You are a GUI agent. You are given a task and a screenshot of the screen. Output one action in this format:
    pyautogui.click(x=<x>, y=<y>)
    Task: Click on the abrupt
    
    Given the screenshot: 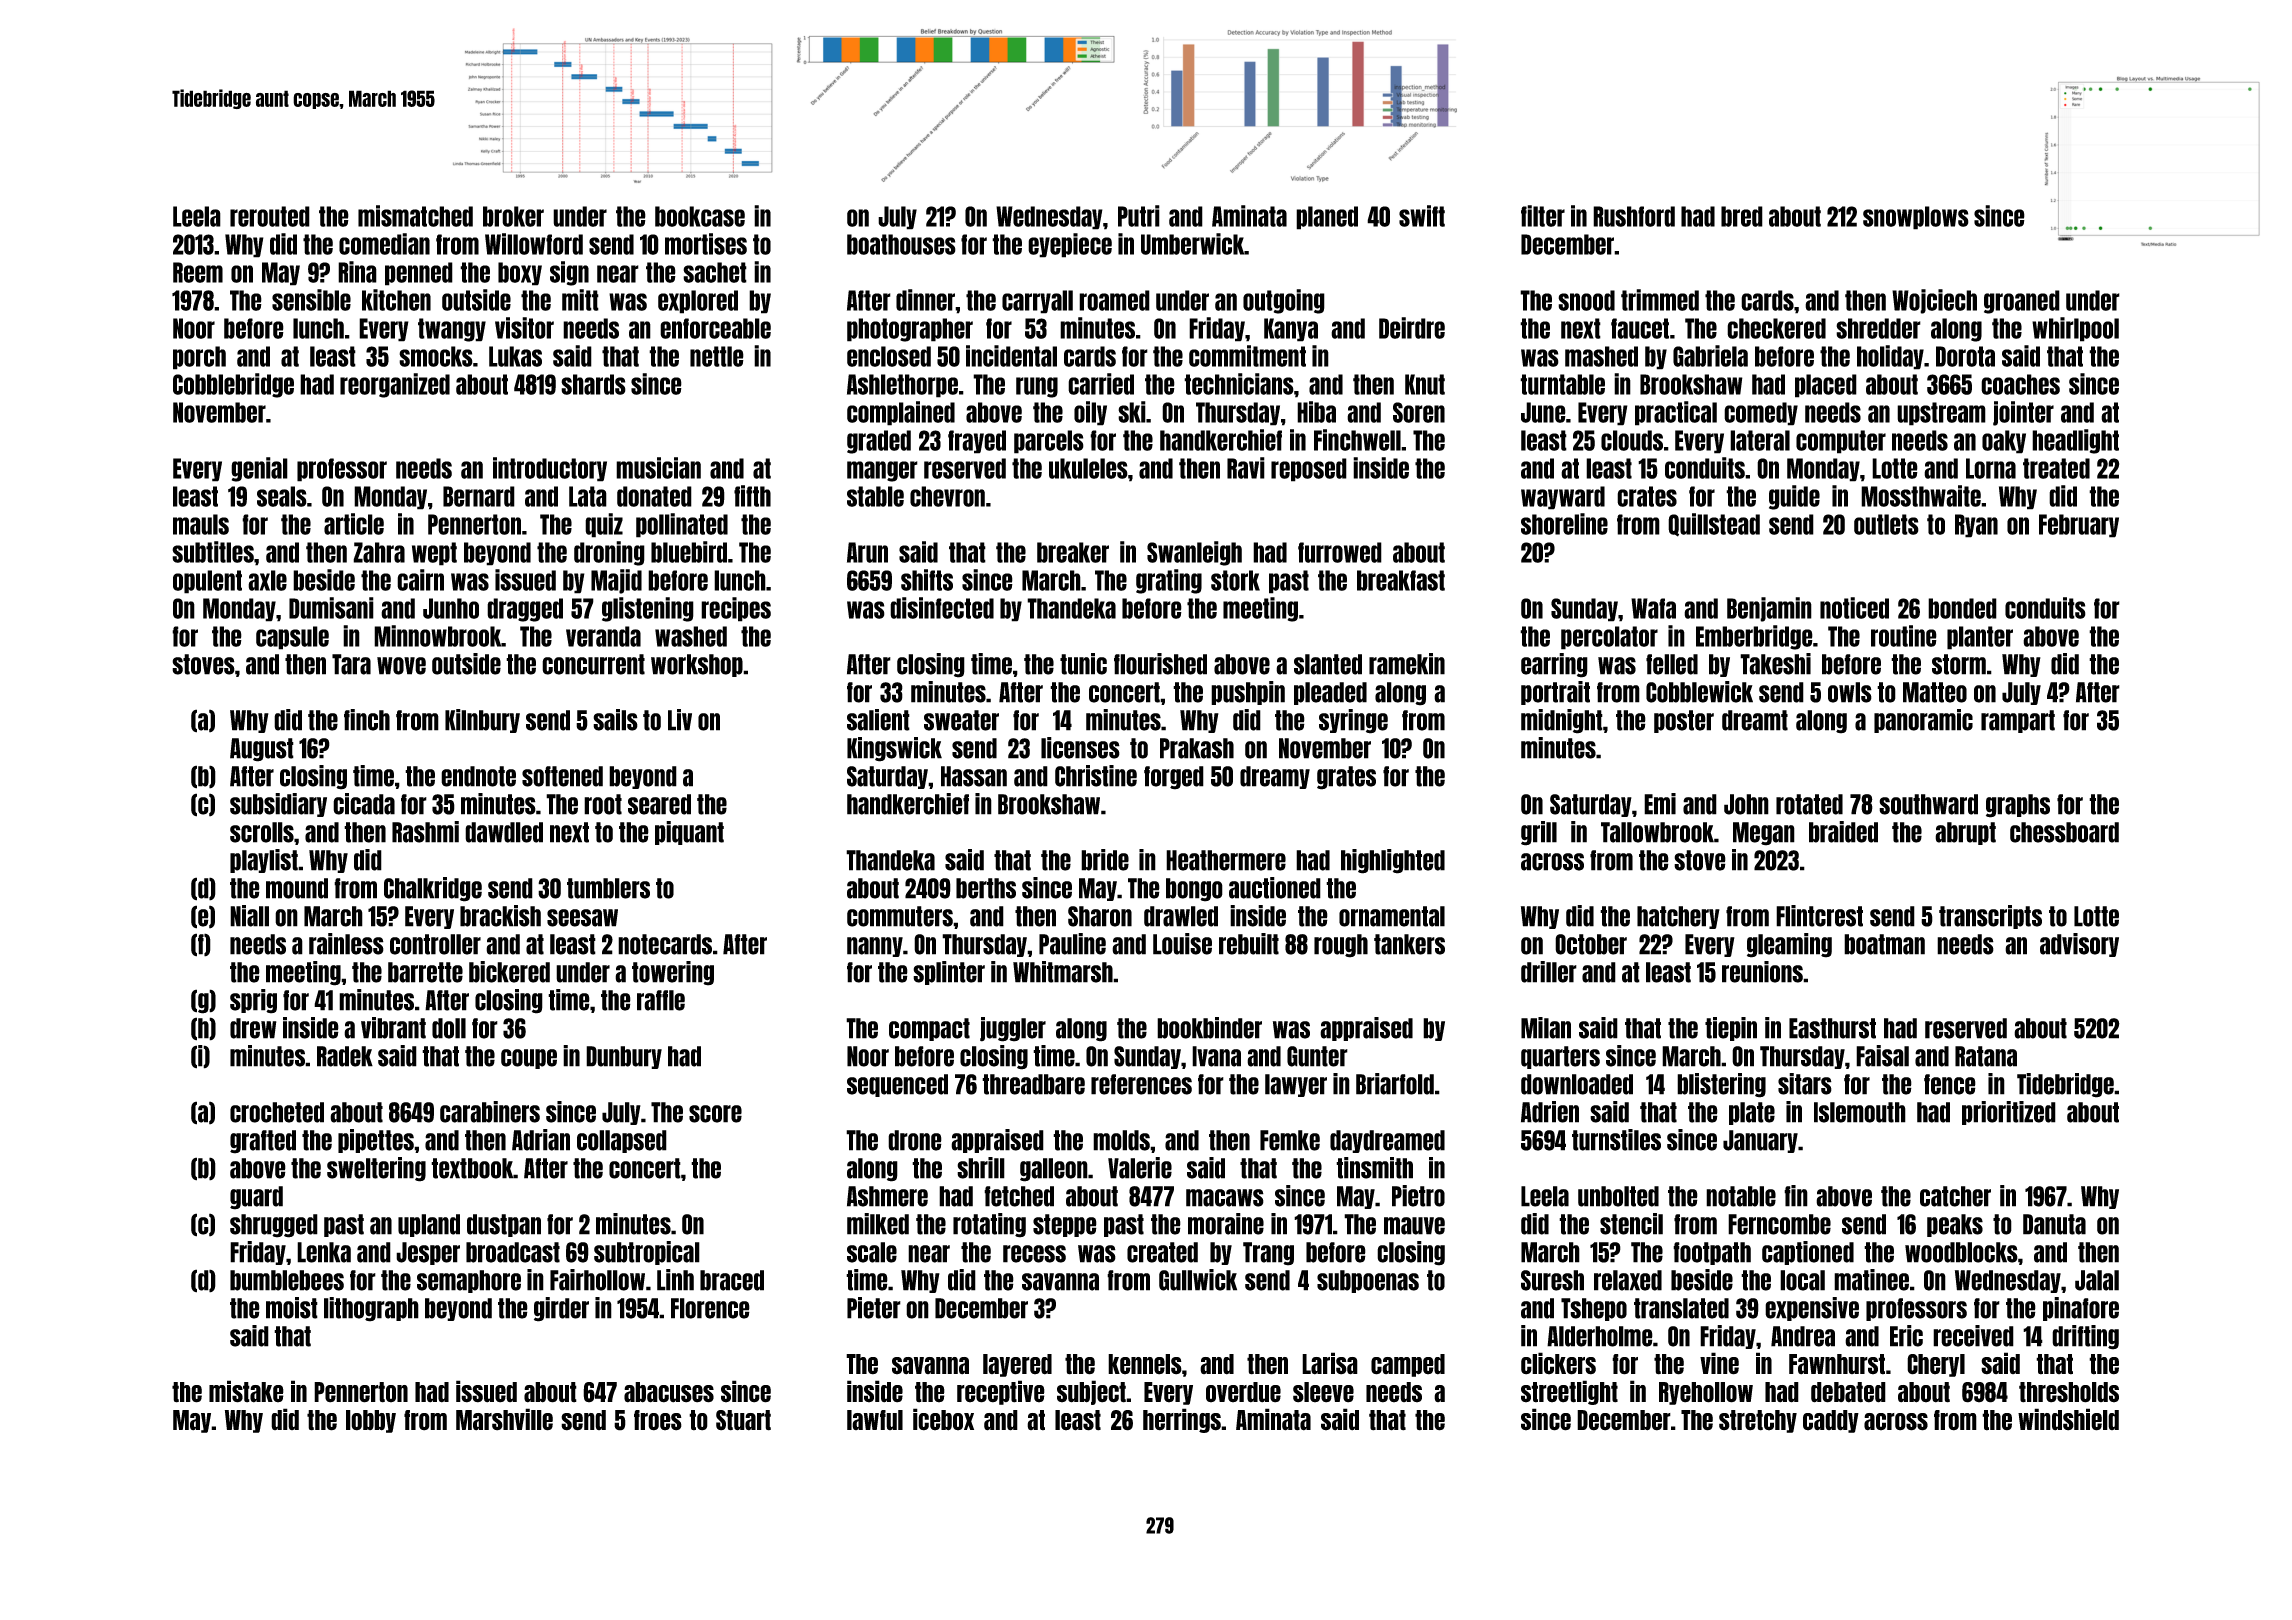 What is the action you would take?
    pyautogui.click(x=1965, y=833)
